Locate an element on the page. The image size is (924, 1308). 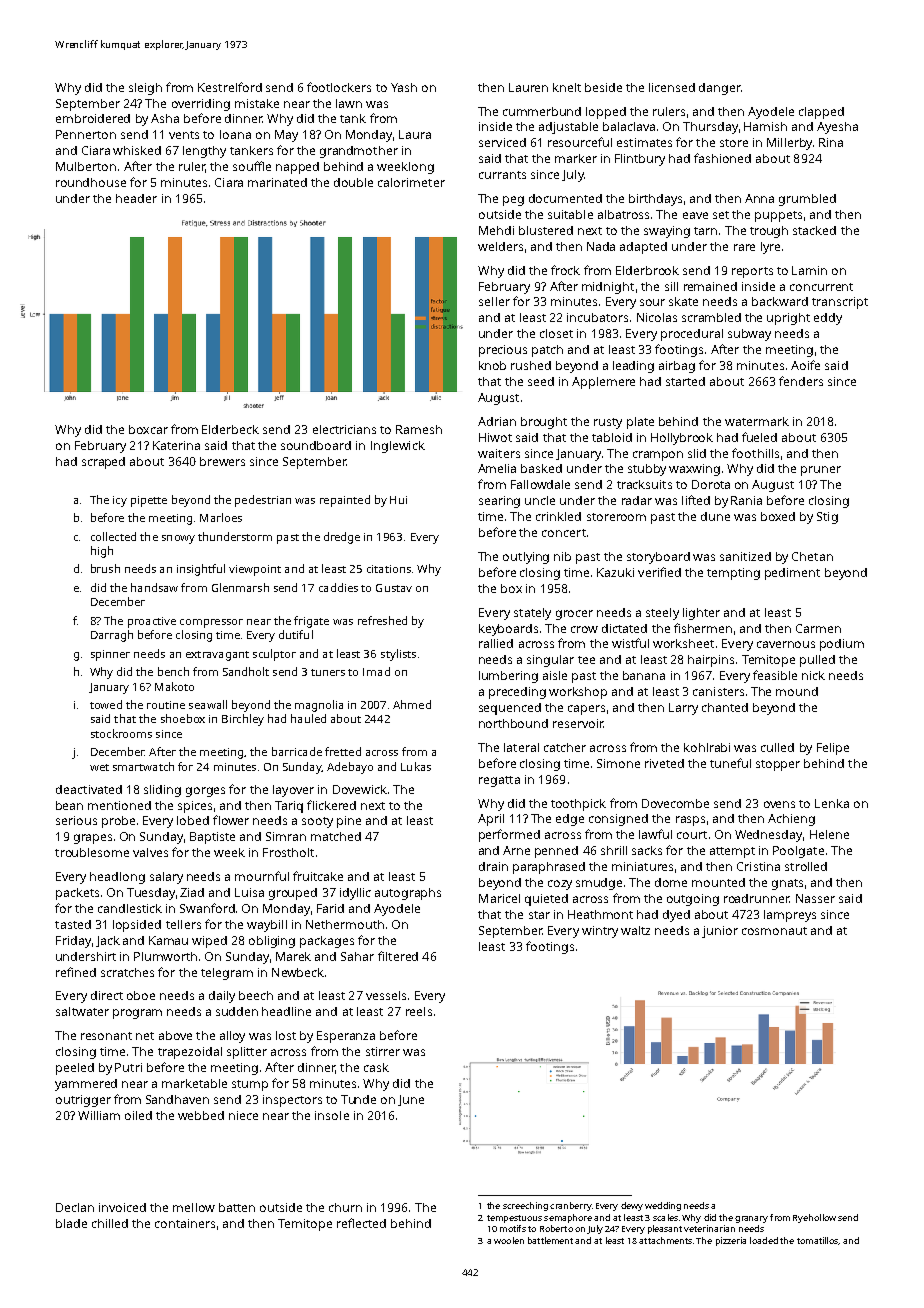
Ramesh is located at coordinates (419, 429).
